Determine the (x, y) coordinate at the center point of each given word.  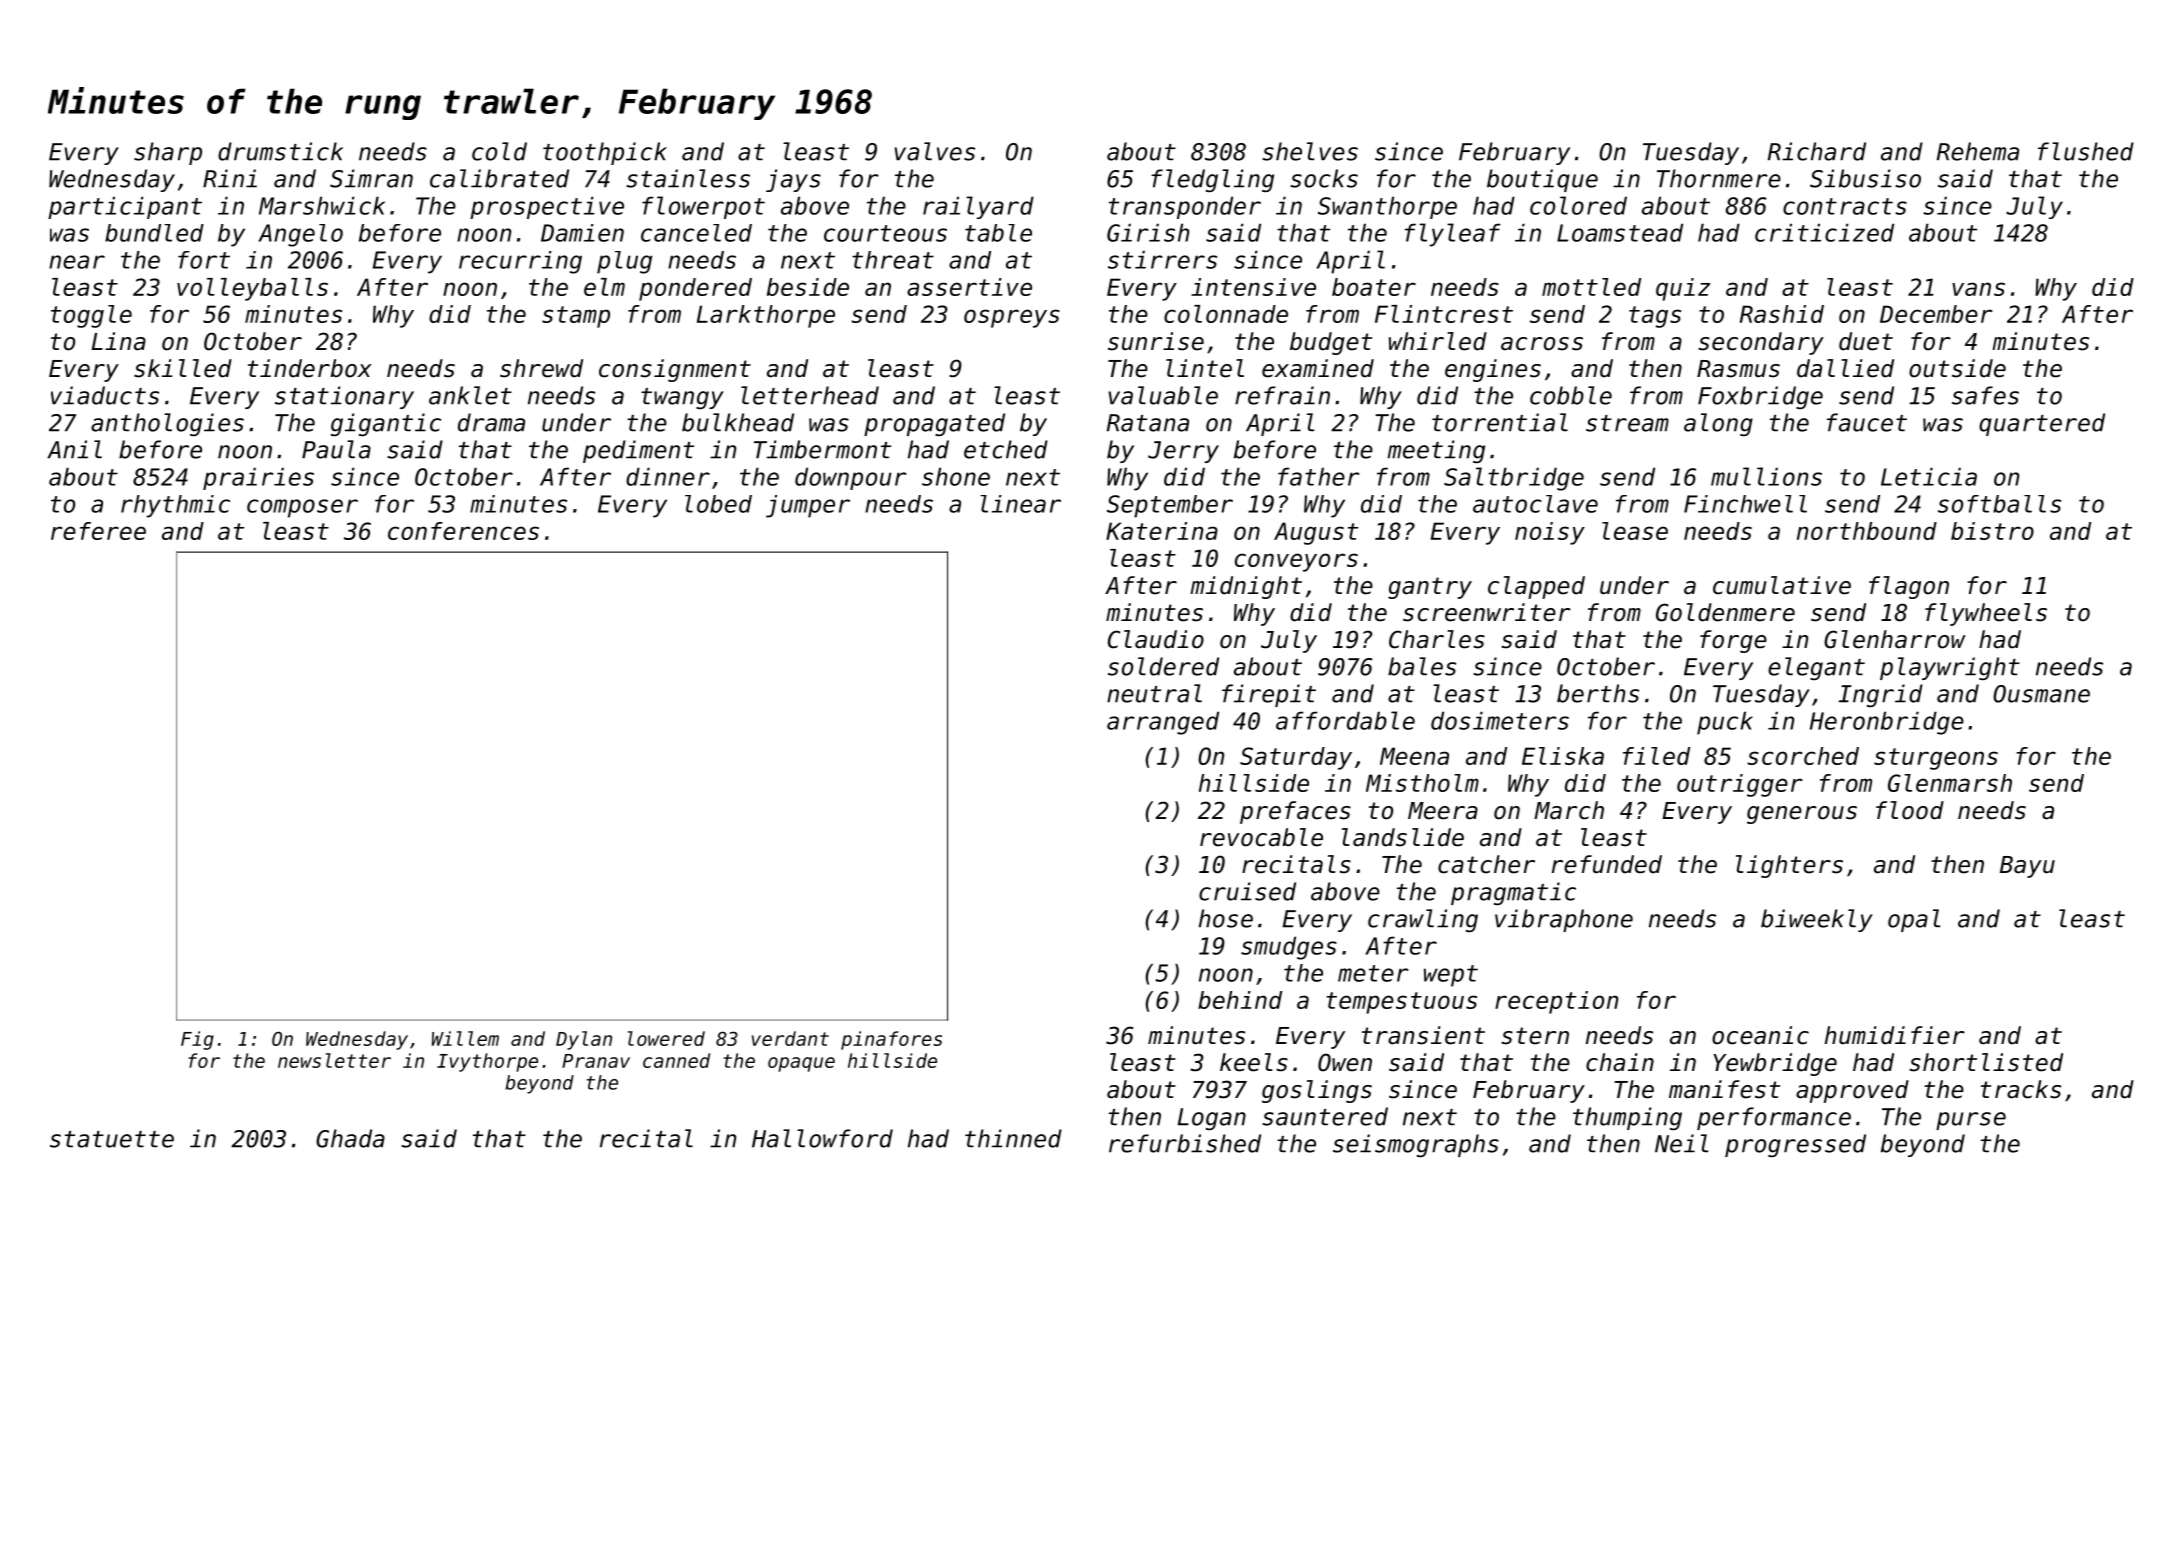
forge (1733, 641)
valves (934, 151)
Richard (1817, 151)
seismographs (1416, 1145)
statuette (112, 1139)
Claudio (1156, 639)
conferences (463, 531)
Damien (582, 233)
